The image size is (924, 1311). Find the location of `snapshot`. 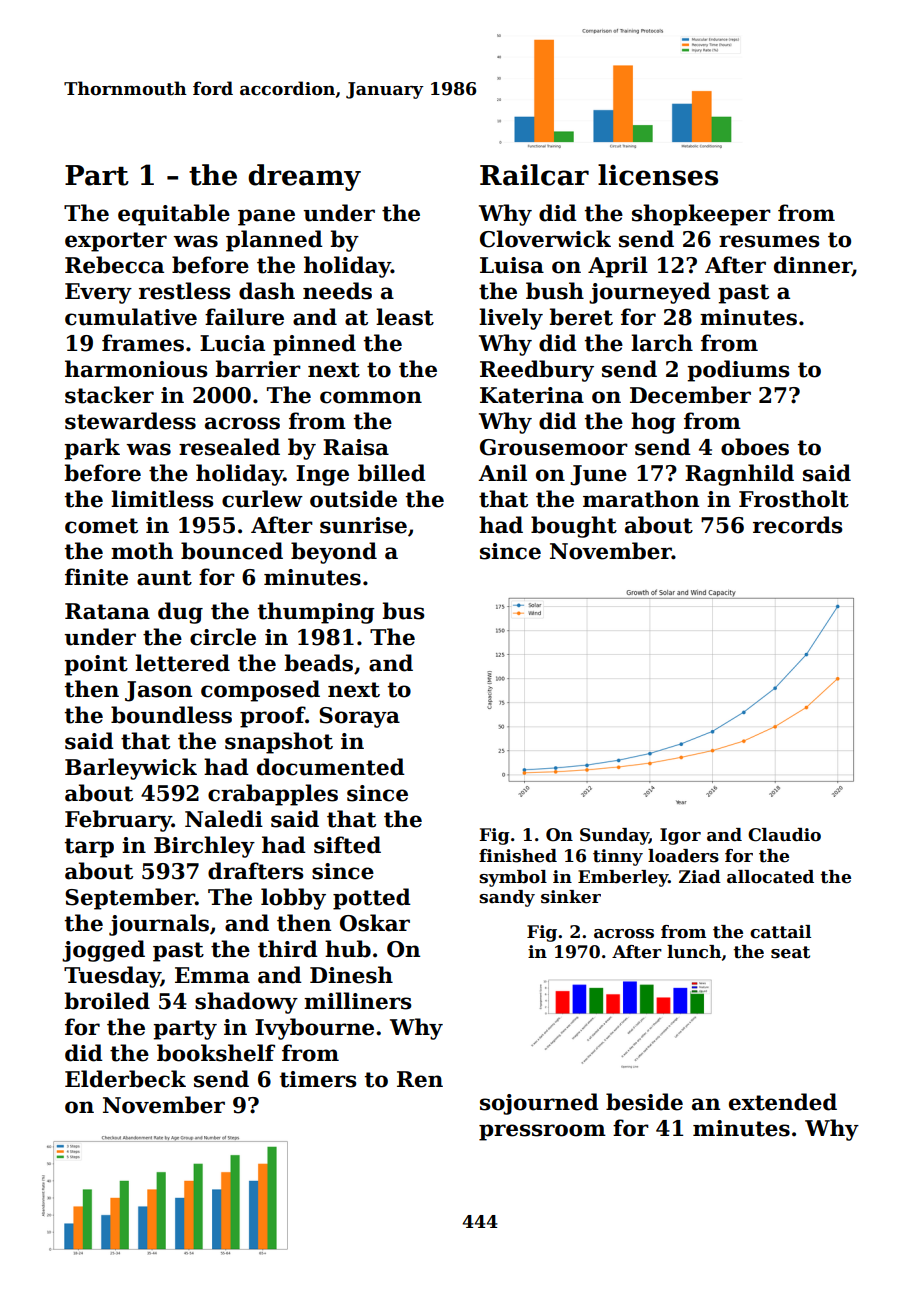

snapshot is located at coordinates (279, 743).
